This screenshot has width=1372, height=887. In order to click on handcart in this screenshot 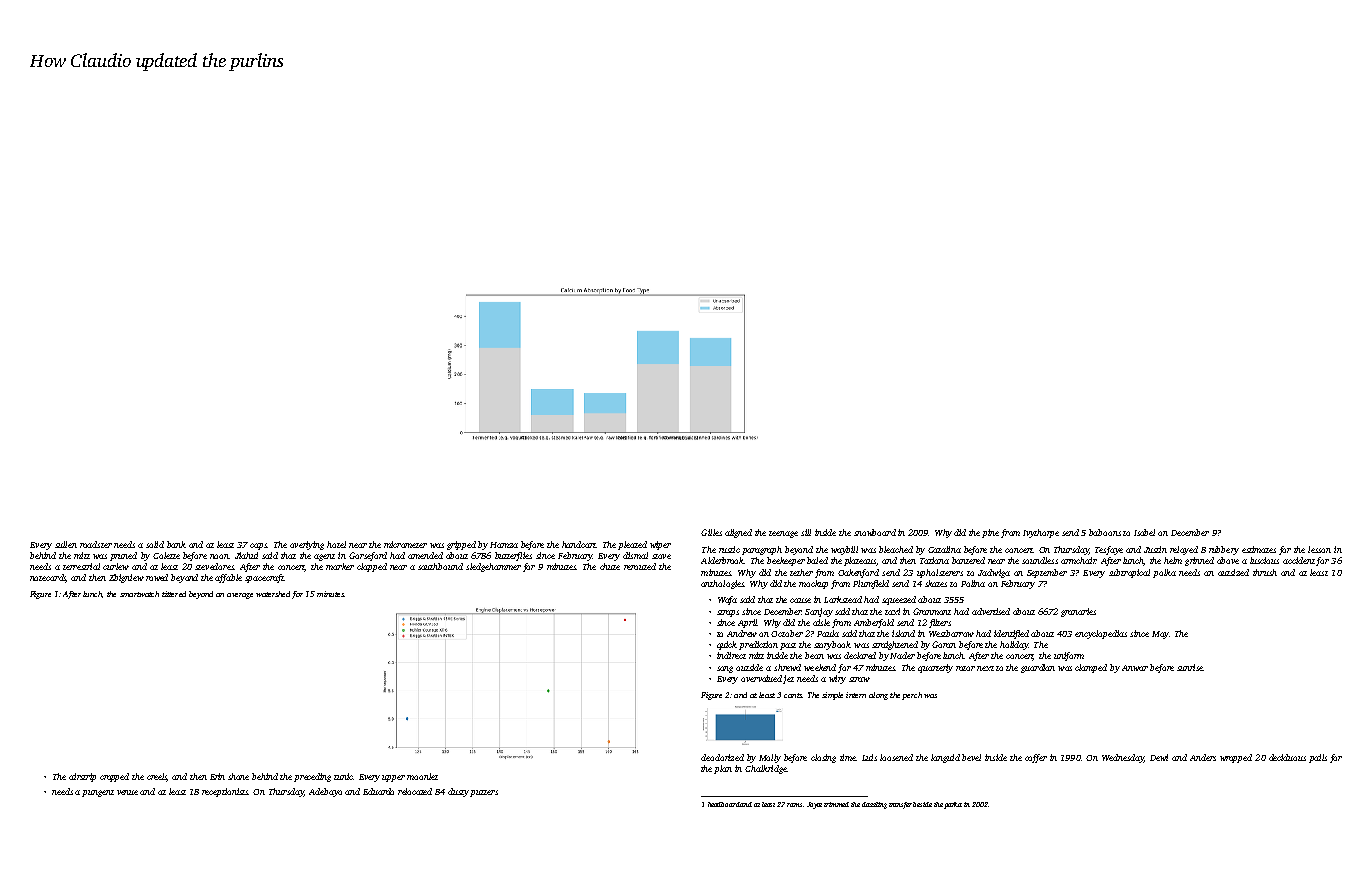, I will do `click(579, 544)`.
